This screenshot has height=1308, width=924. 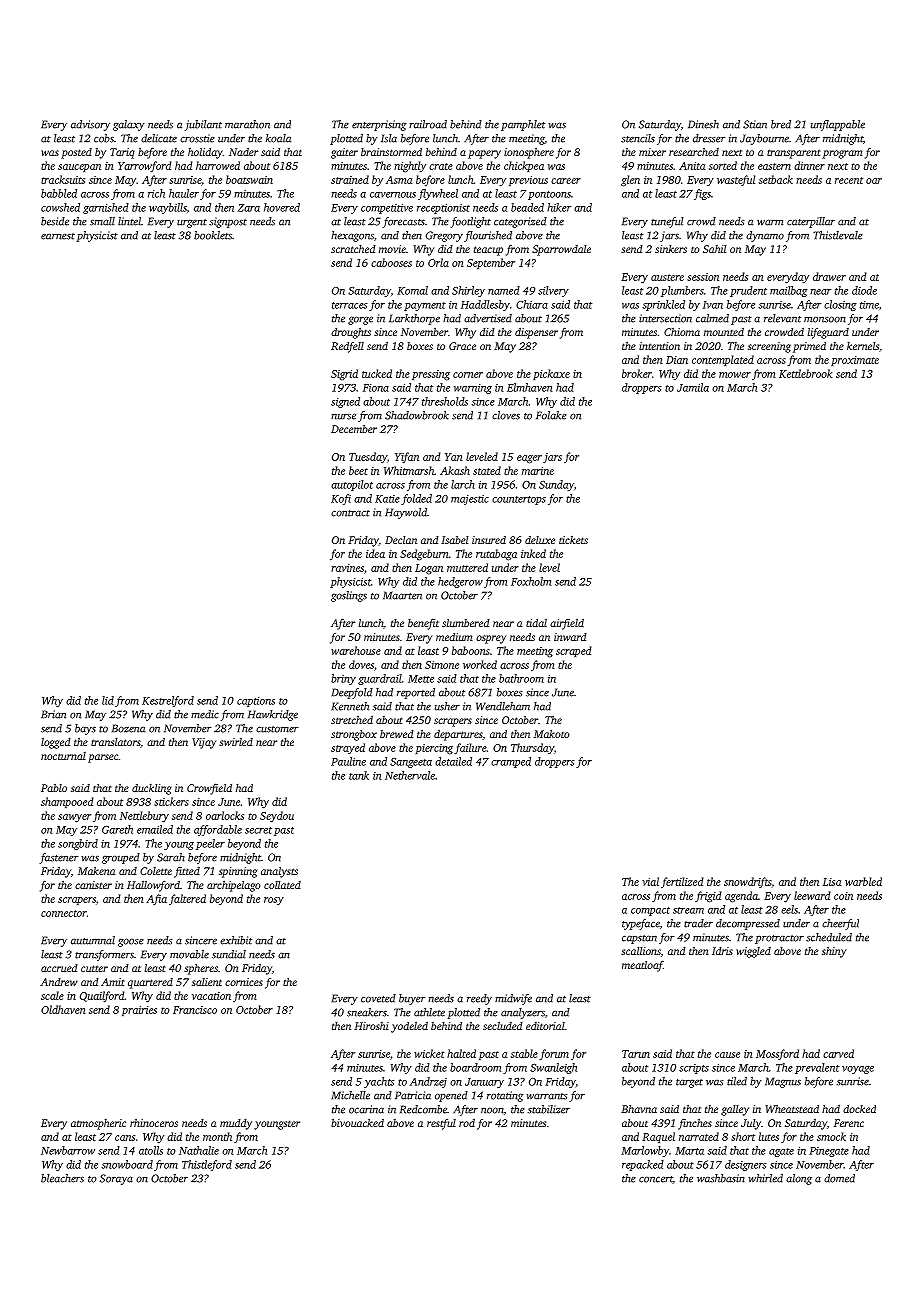 What do you see at coordinates (470, 222) in the screenshot?
I see `footlight` at bounding box center [470, 222].
